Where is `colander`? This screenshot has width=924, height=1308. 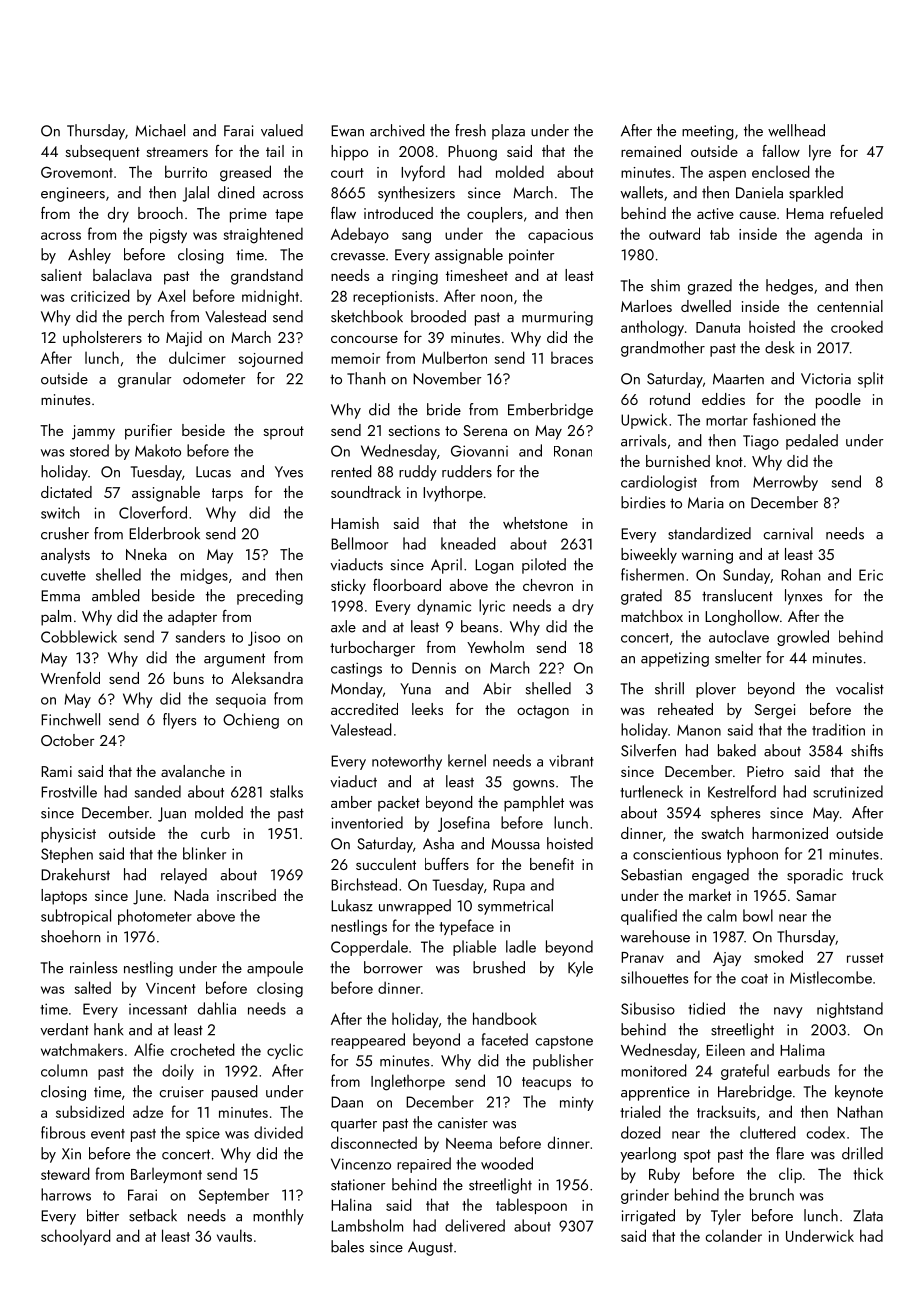 colander is located at coordinates (734, 1235).
